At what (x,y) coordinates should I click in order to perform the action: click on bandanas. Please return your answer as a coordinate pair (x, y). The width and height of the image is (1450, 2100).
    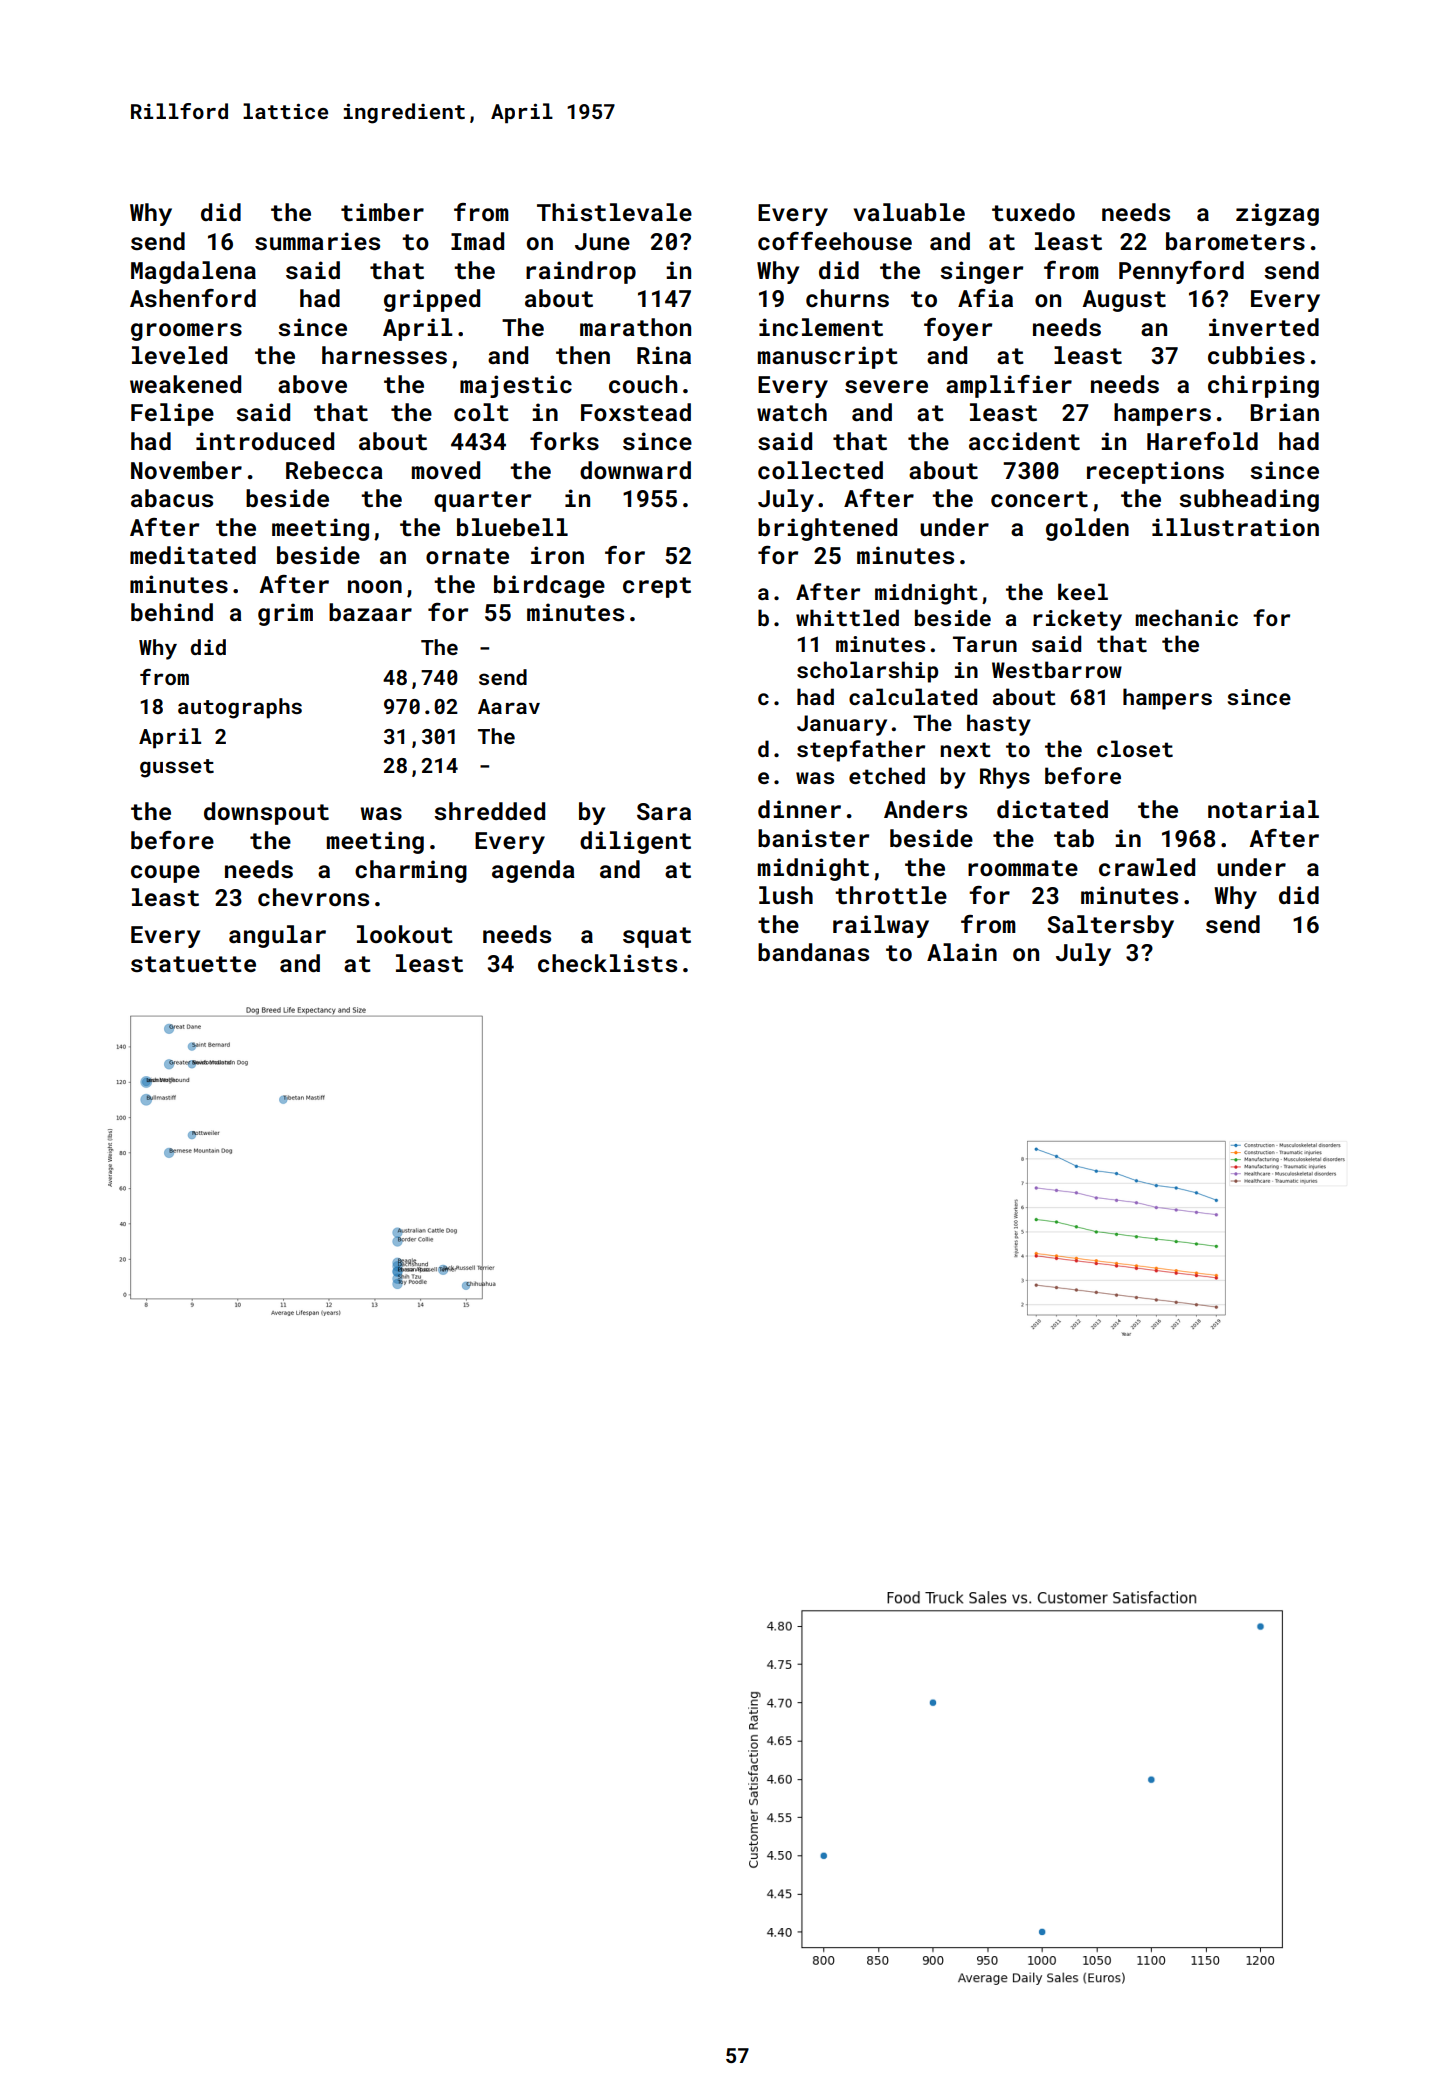
    Looking at the image, I should click on (813, 952).
